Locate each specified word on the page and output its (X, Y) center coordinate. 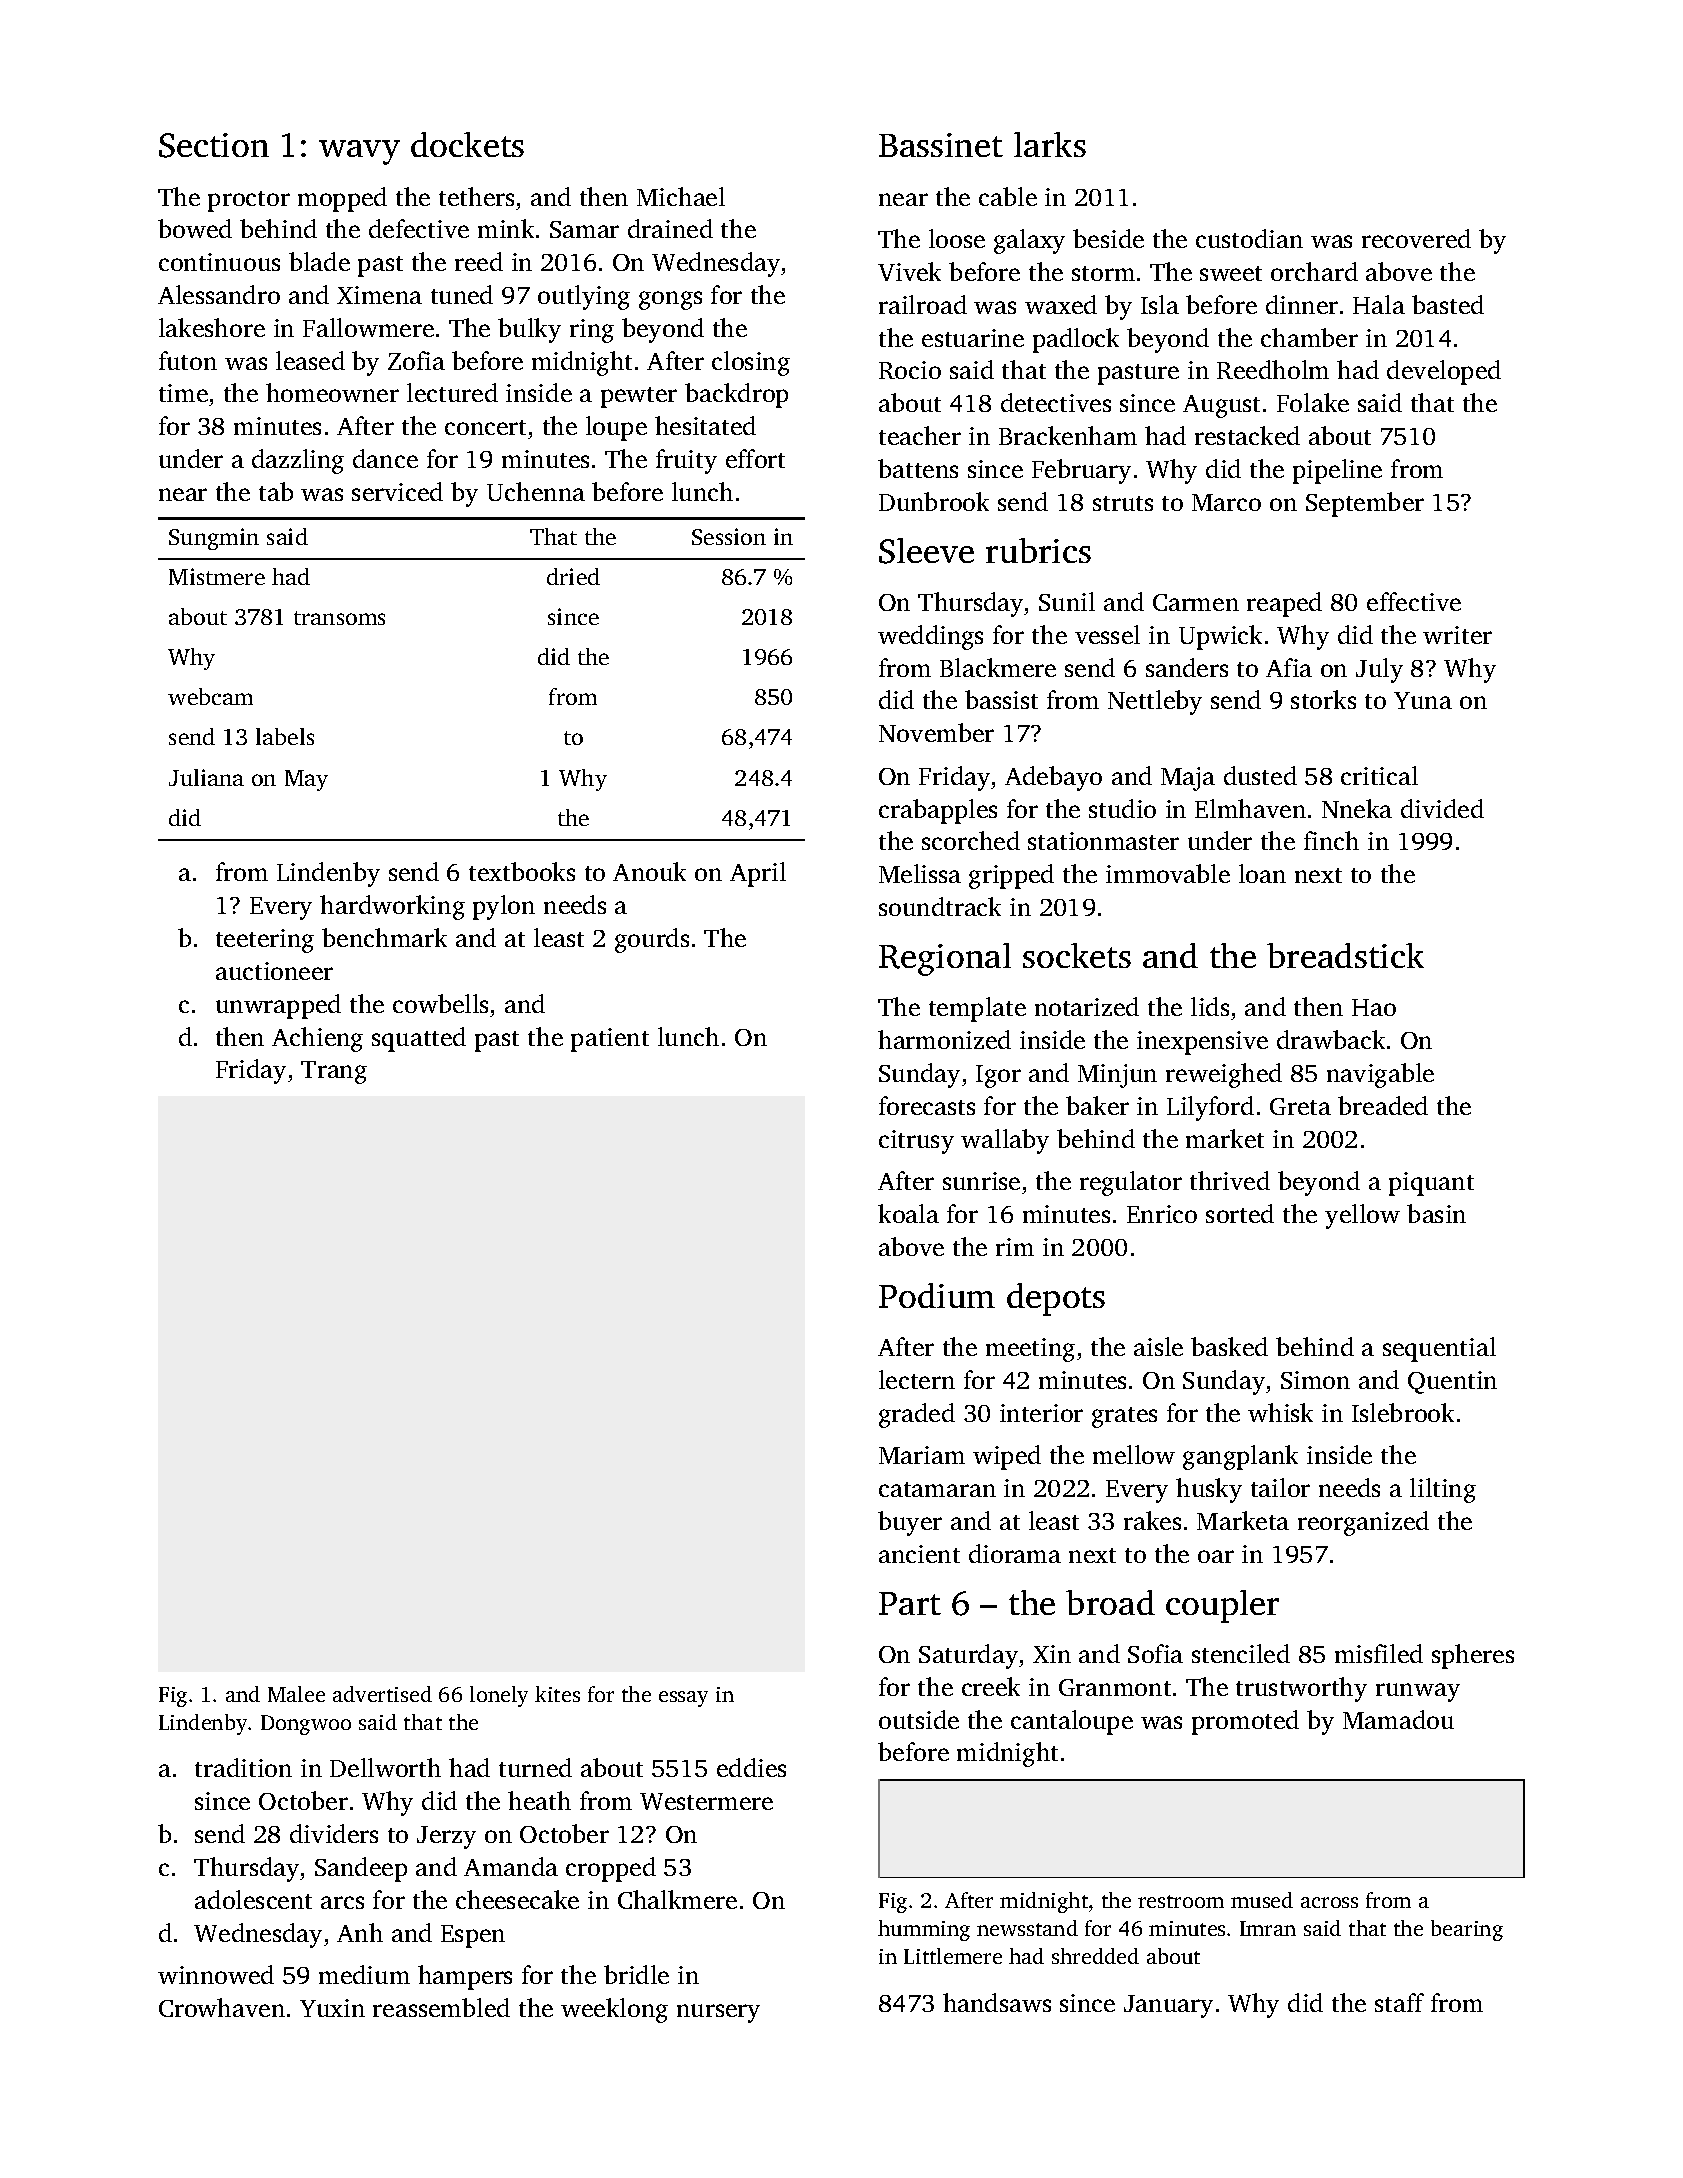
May (306, 780)
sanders (1187, 667)
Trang (334, 1072)
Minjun (1117, 1076)
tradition (243, 1767)
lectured (452, 392)
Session (729, 536)
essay (683, 1699)
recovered (1416, 238)
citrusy (916, 1142)
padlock (1076, 340)
